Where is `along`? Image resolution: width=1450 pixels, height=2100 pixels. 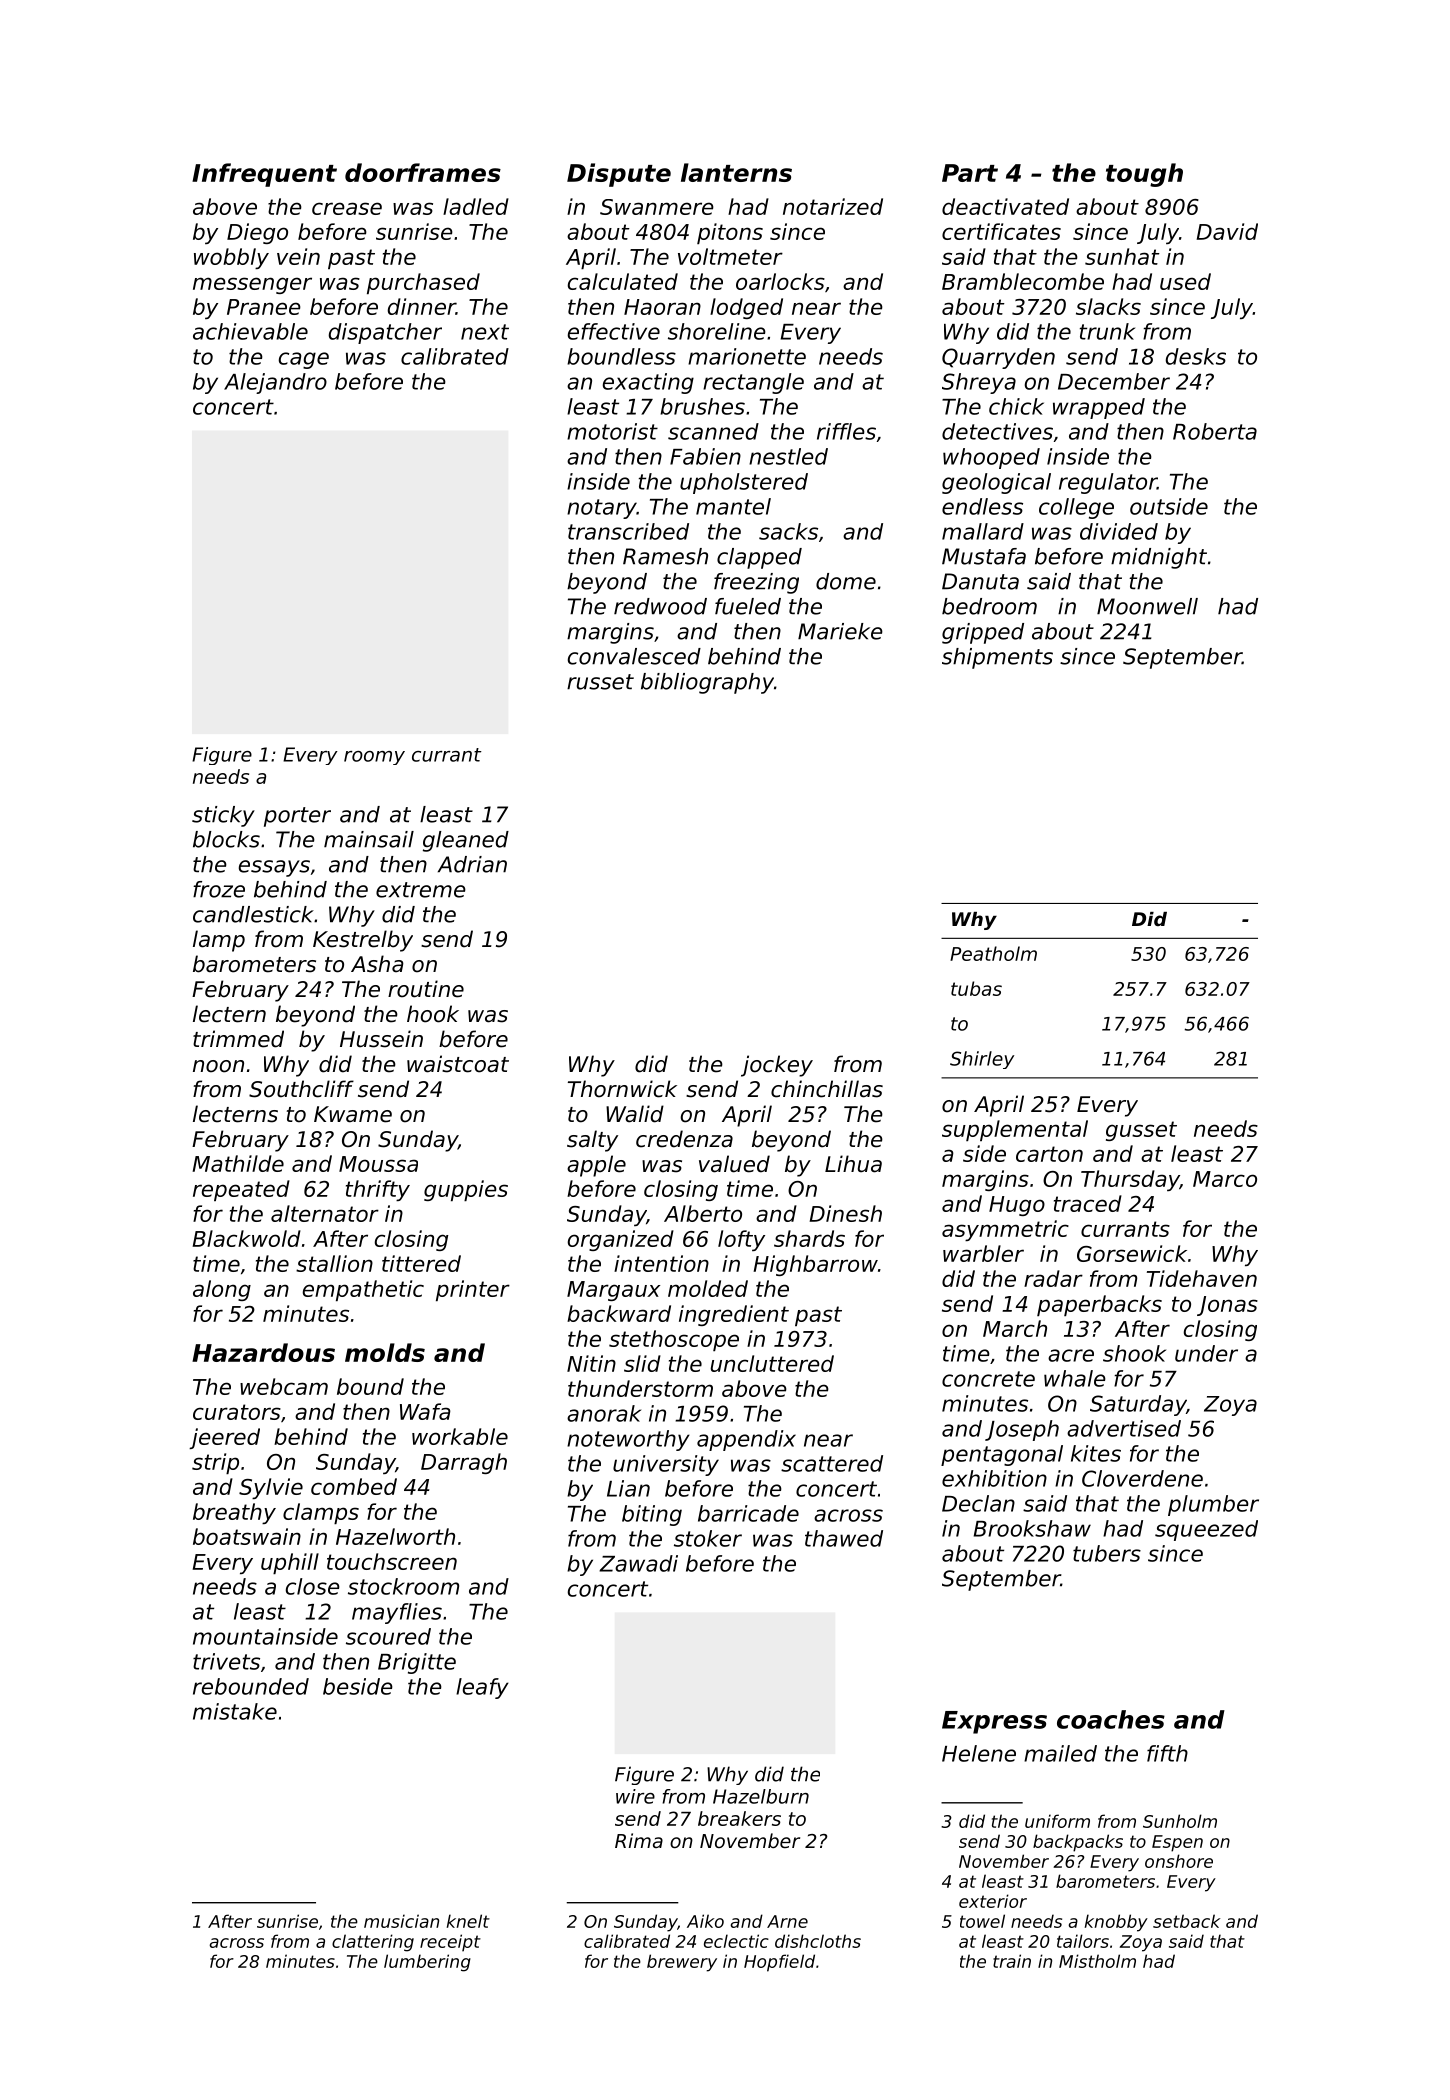
along is located at coordinates (222, 1290).
